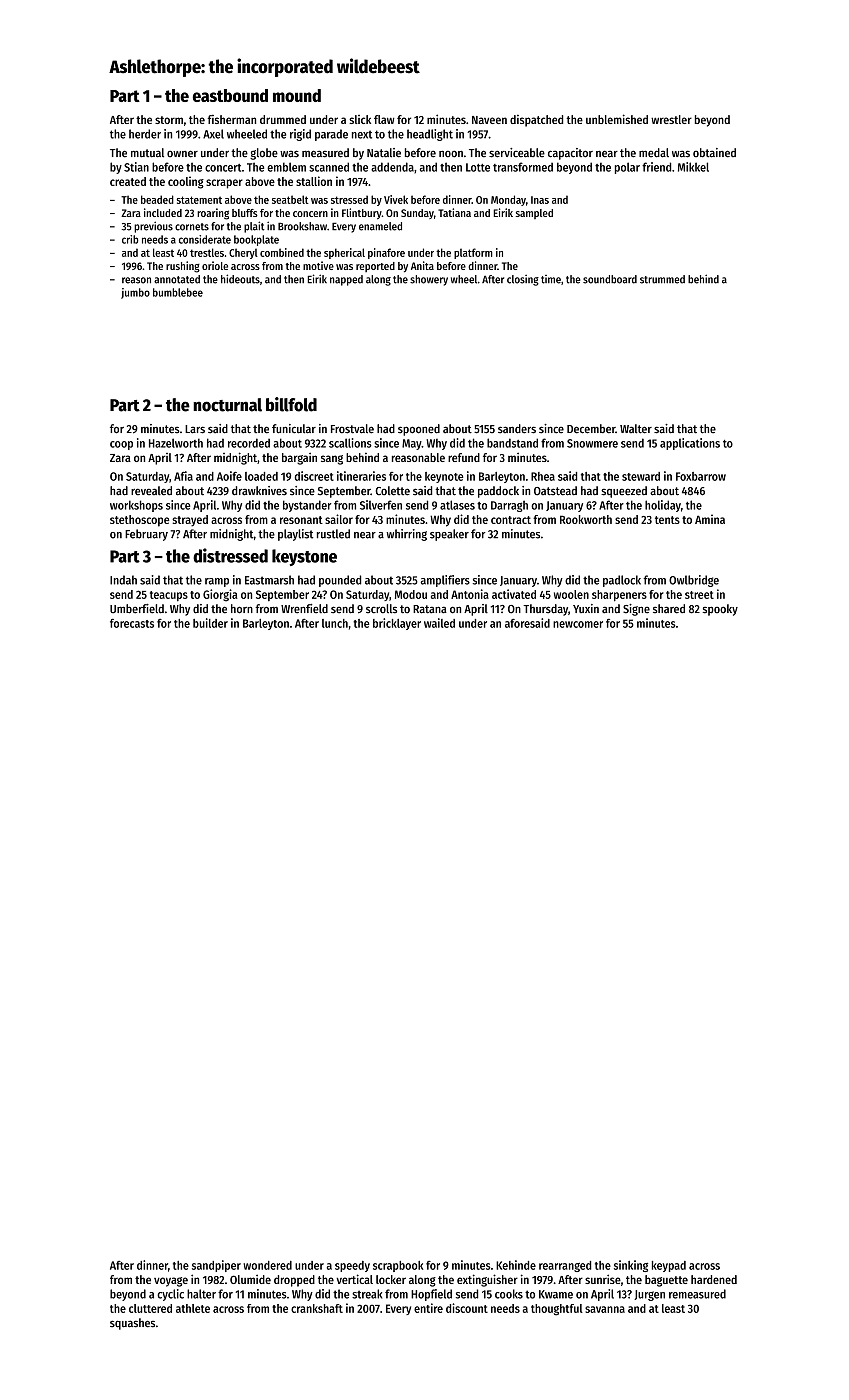 Image resolution: width=849 pixels, height=1400 pixels. What do you see at coordinates (216, 1266) in the page?
I see `sandpiper` at bounding box center [216, 1266].
